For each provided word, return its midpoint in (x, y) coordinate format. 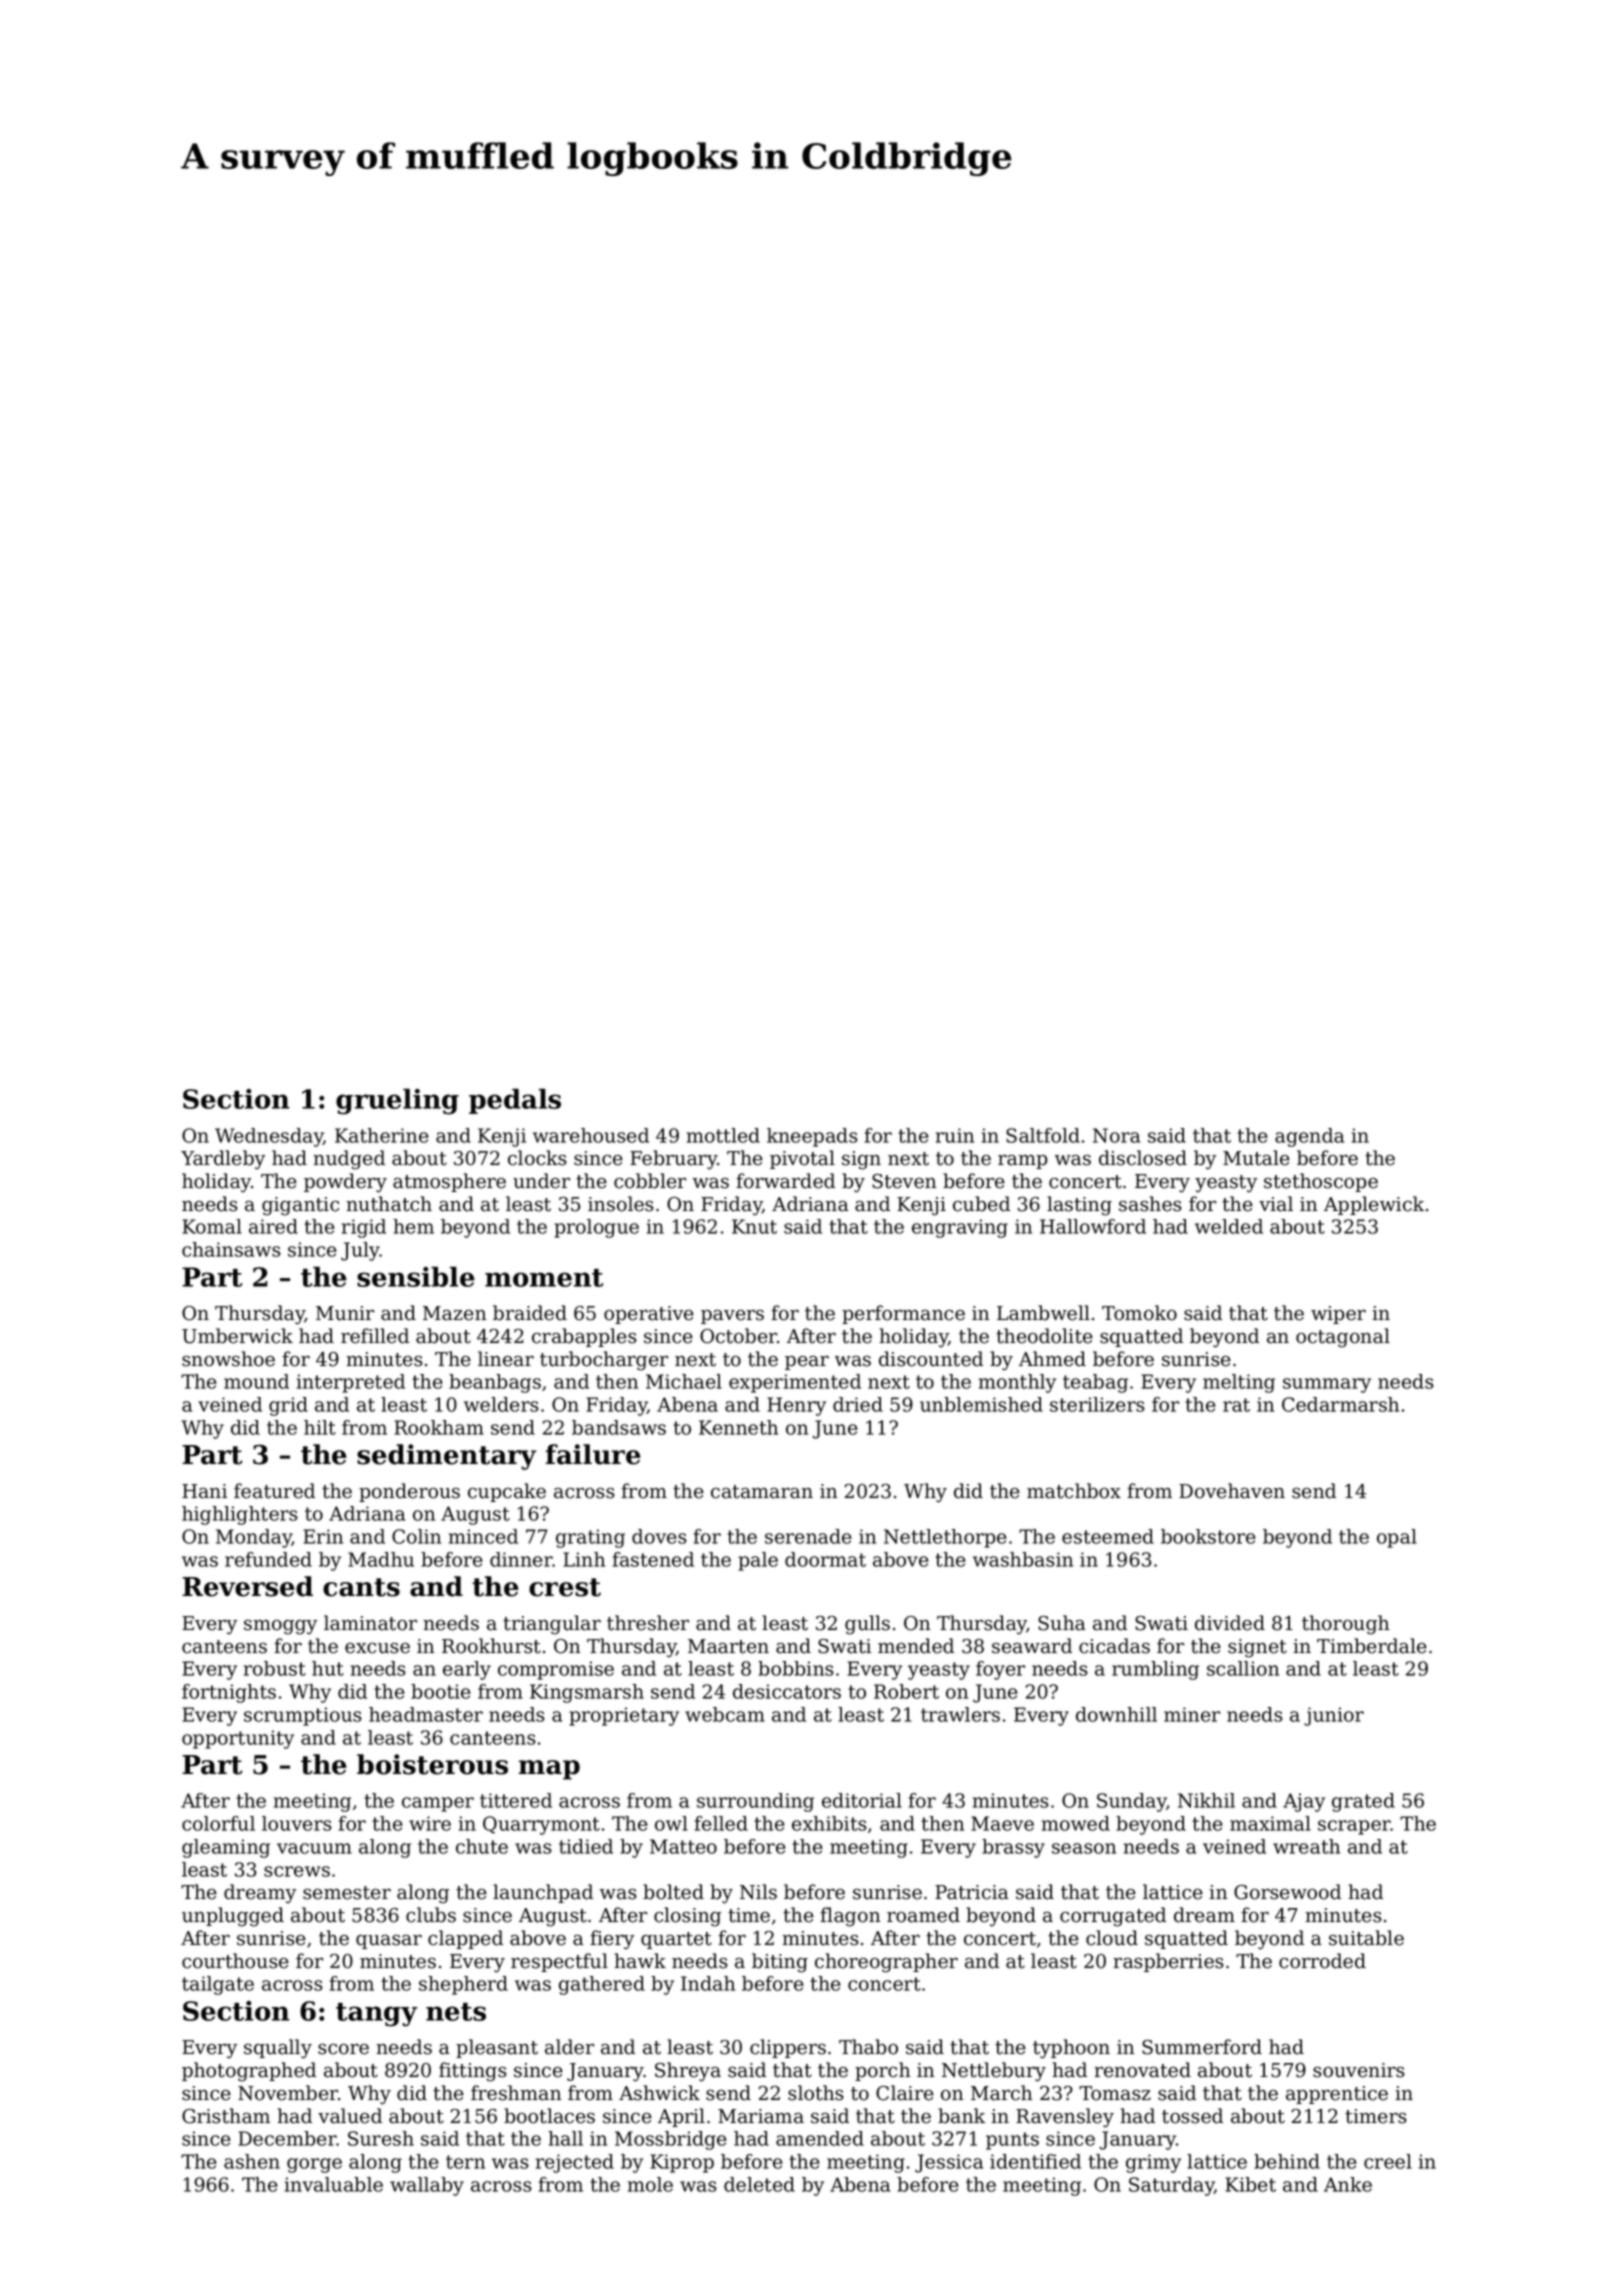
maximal (1270, 1823)
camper (438, 1804)
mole (650, 2184)
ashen (252, 2161)
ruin (955, 1135)
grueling (397, 1102)
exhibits (829, 1823)
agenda (1309, 1137)
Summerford (1202, 2047)
